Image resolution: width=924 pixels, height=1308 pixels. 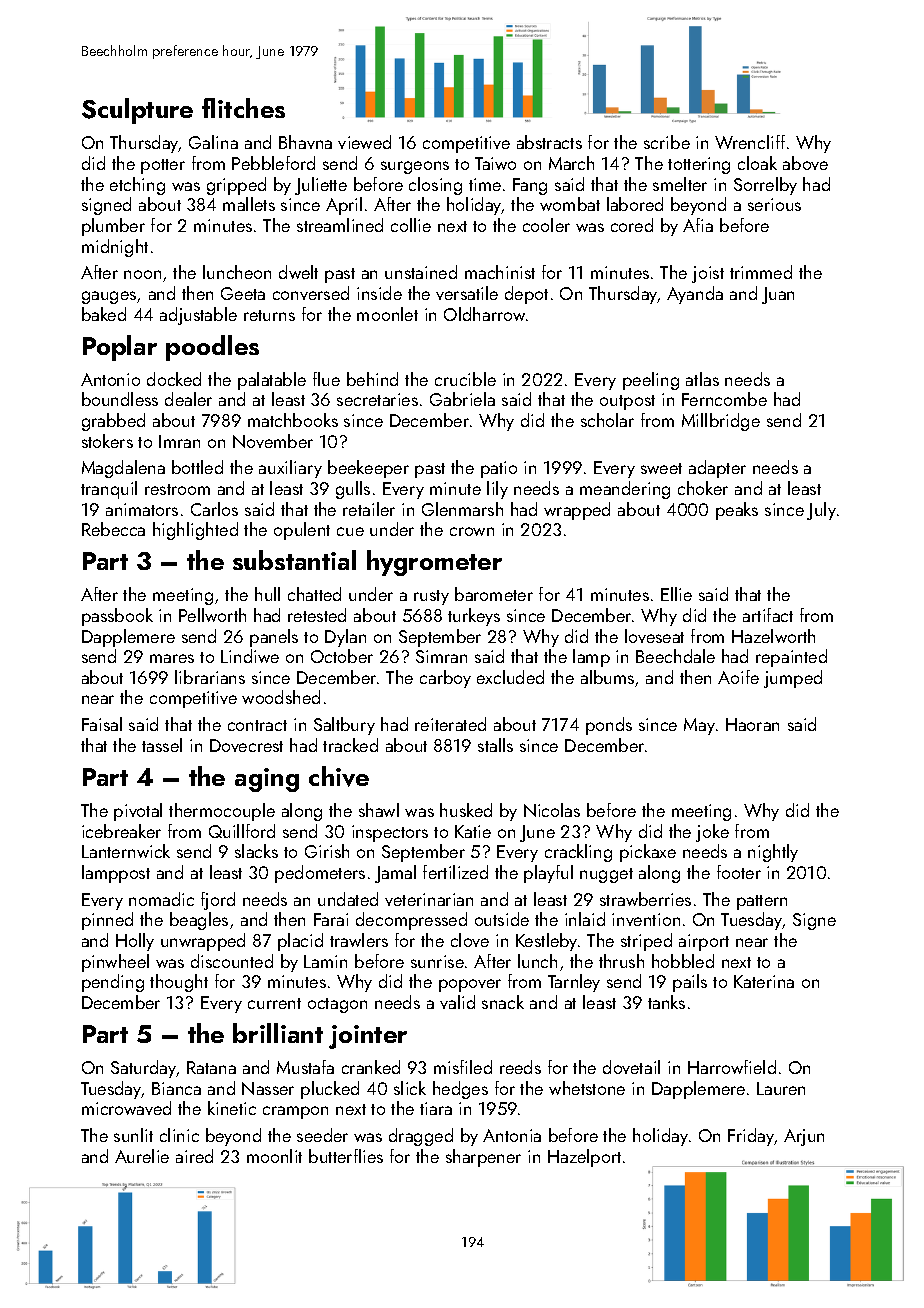 What do you see at coordinates (109, 490) in the screenshot?
I see `tranquil` at bounding box center [109, 490].
